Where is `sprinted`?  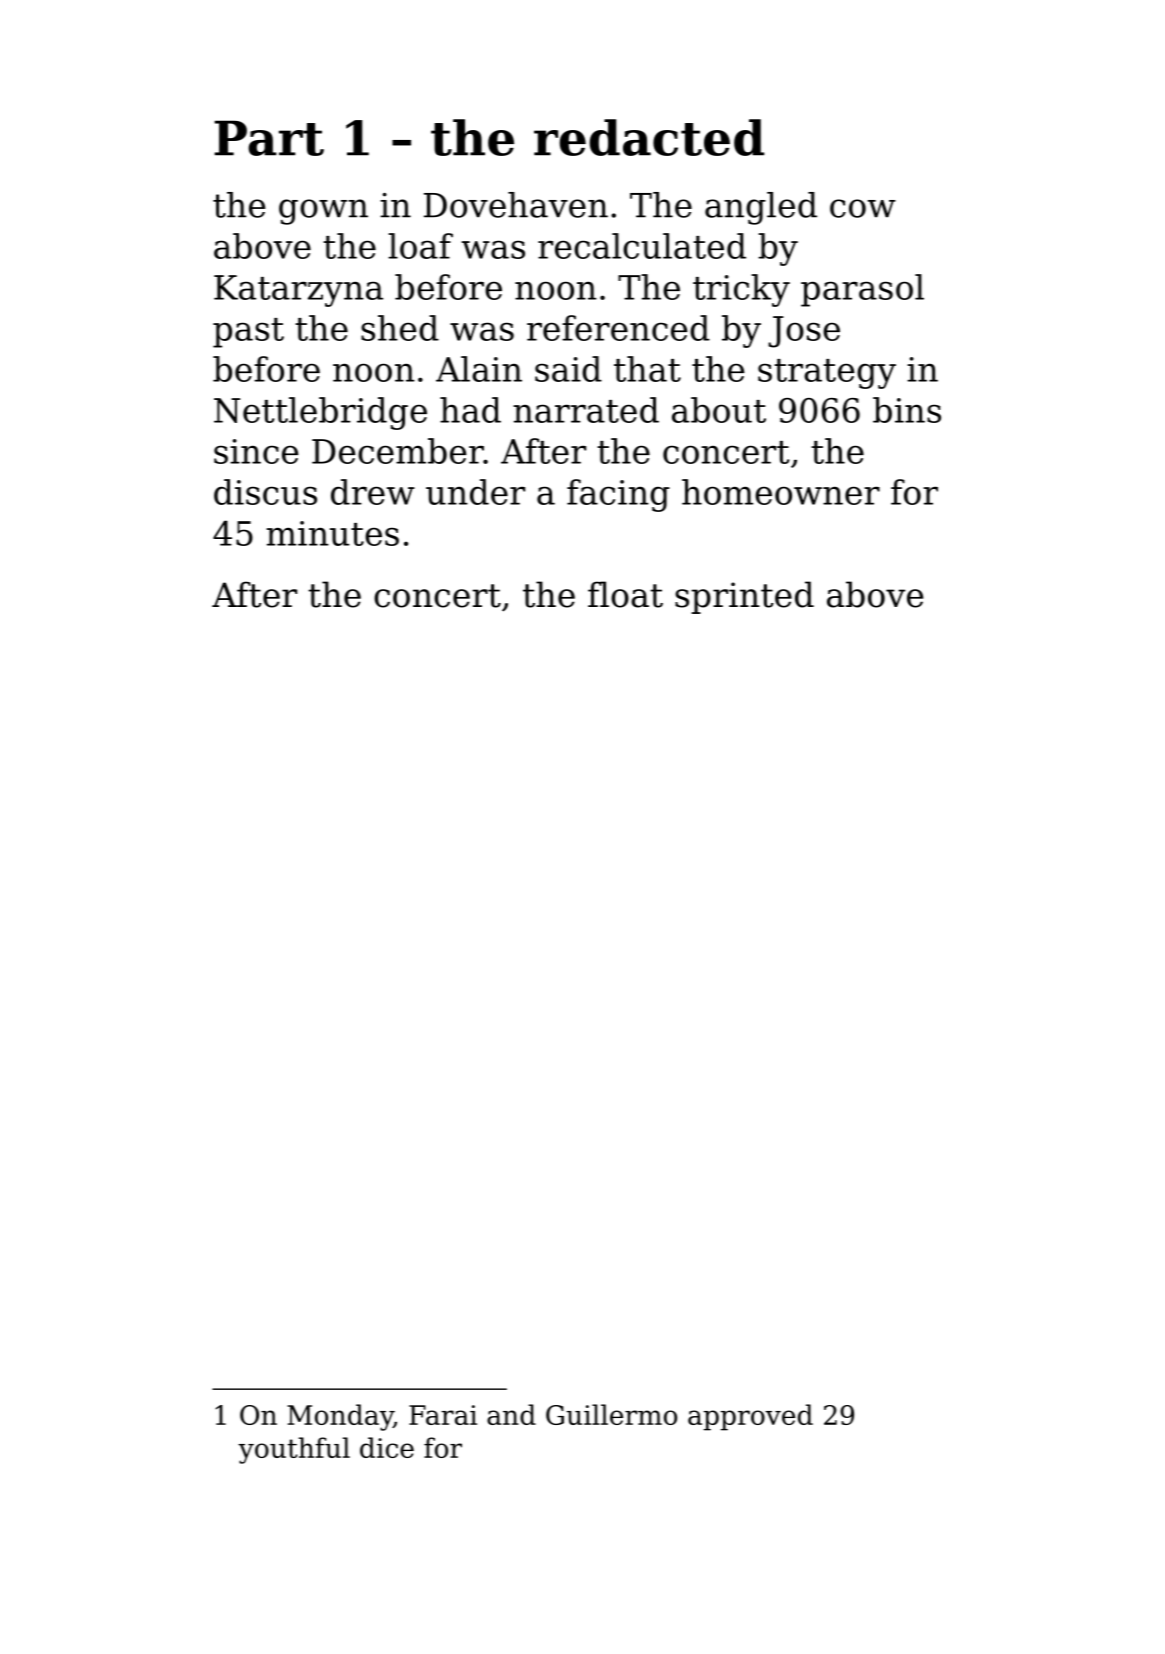
sprinted is located at coordinates (744, 597).
